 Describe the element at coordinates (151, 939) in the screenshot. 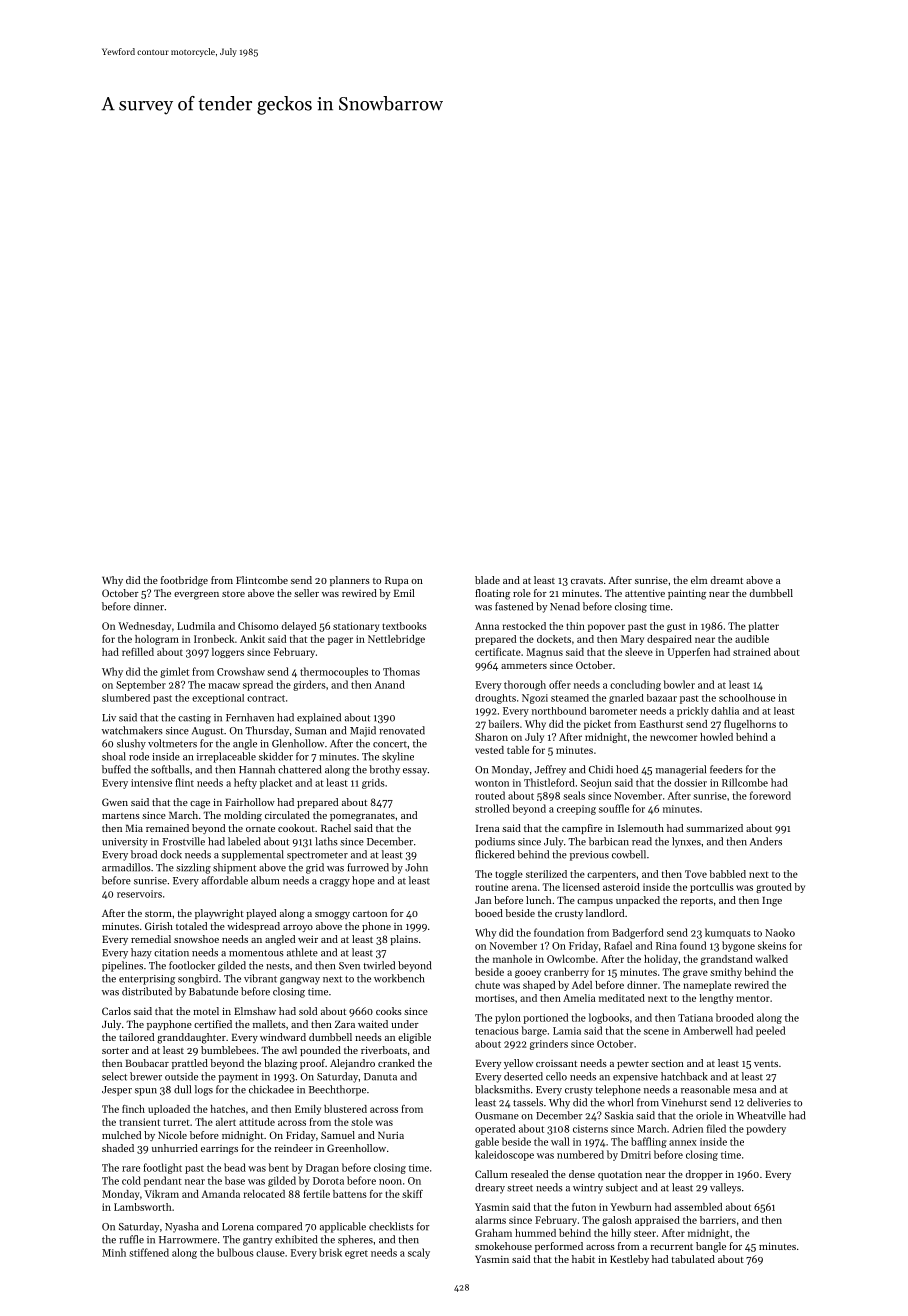

I see `remedial` at that location.
